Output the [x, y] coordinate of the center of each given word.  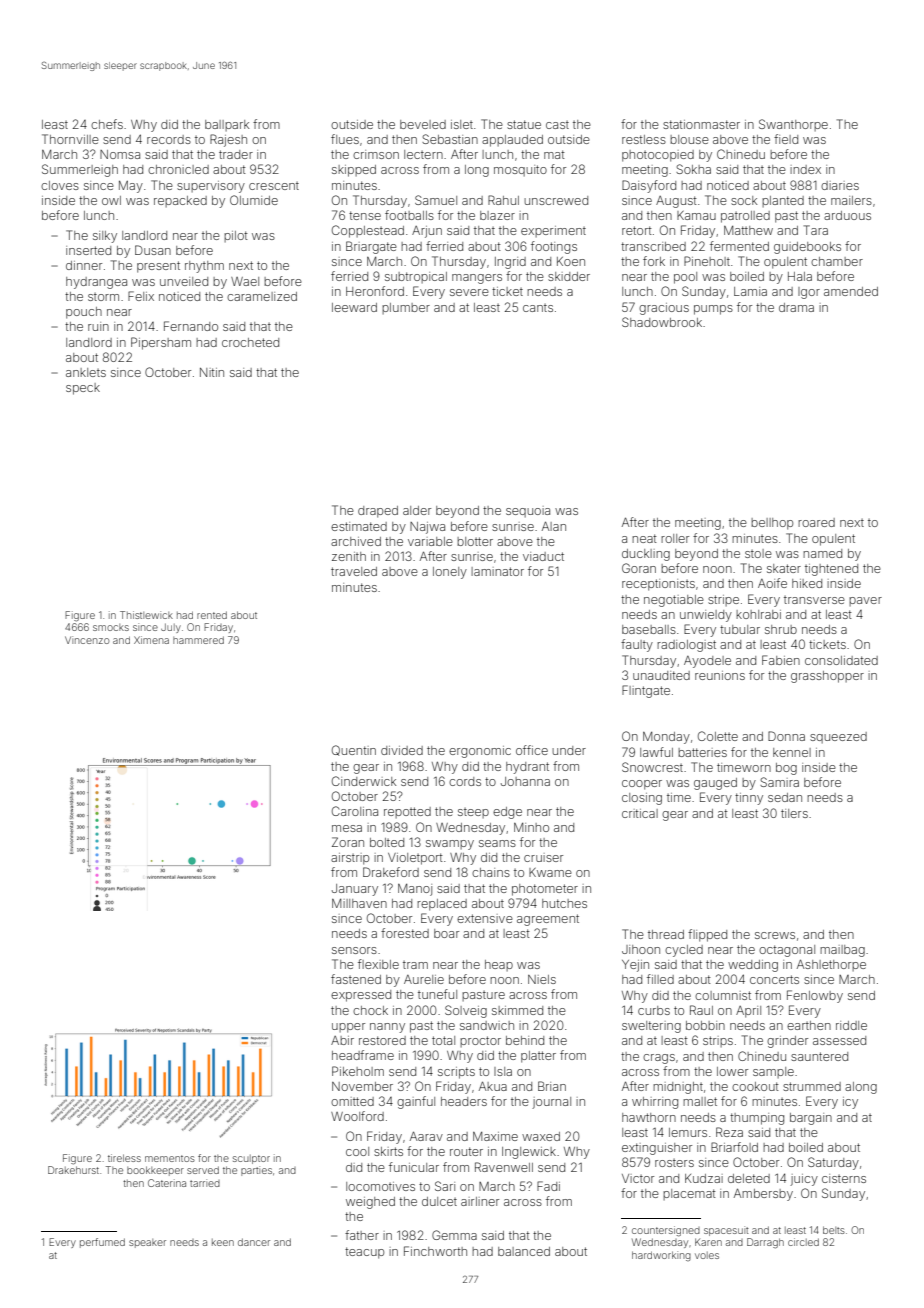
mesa [347, 828]
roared [816, 522]
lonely [450, 573]
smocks [111, 627]
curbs [654, 1010]
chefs [107, 124]
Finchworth [435, 1251]
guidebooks [807, 248]
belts [834, 1230]
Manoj [415, 890]
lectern [423, 154]
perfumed [102, 1243]
